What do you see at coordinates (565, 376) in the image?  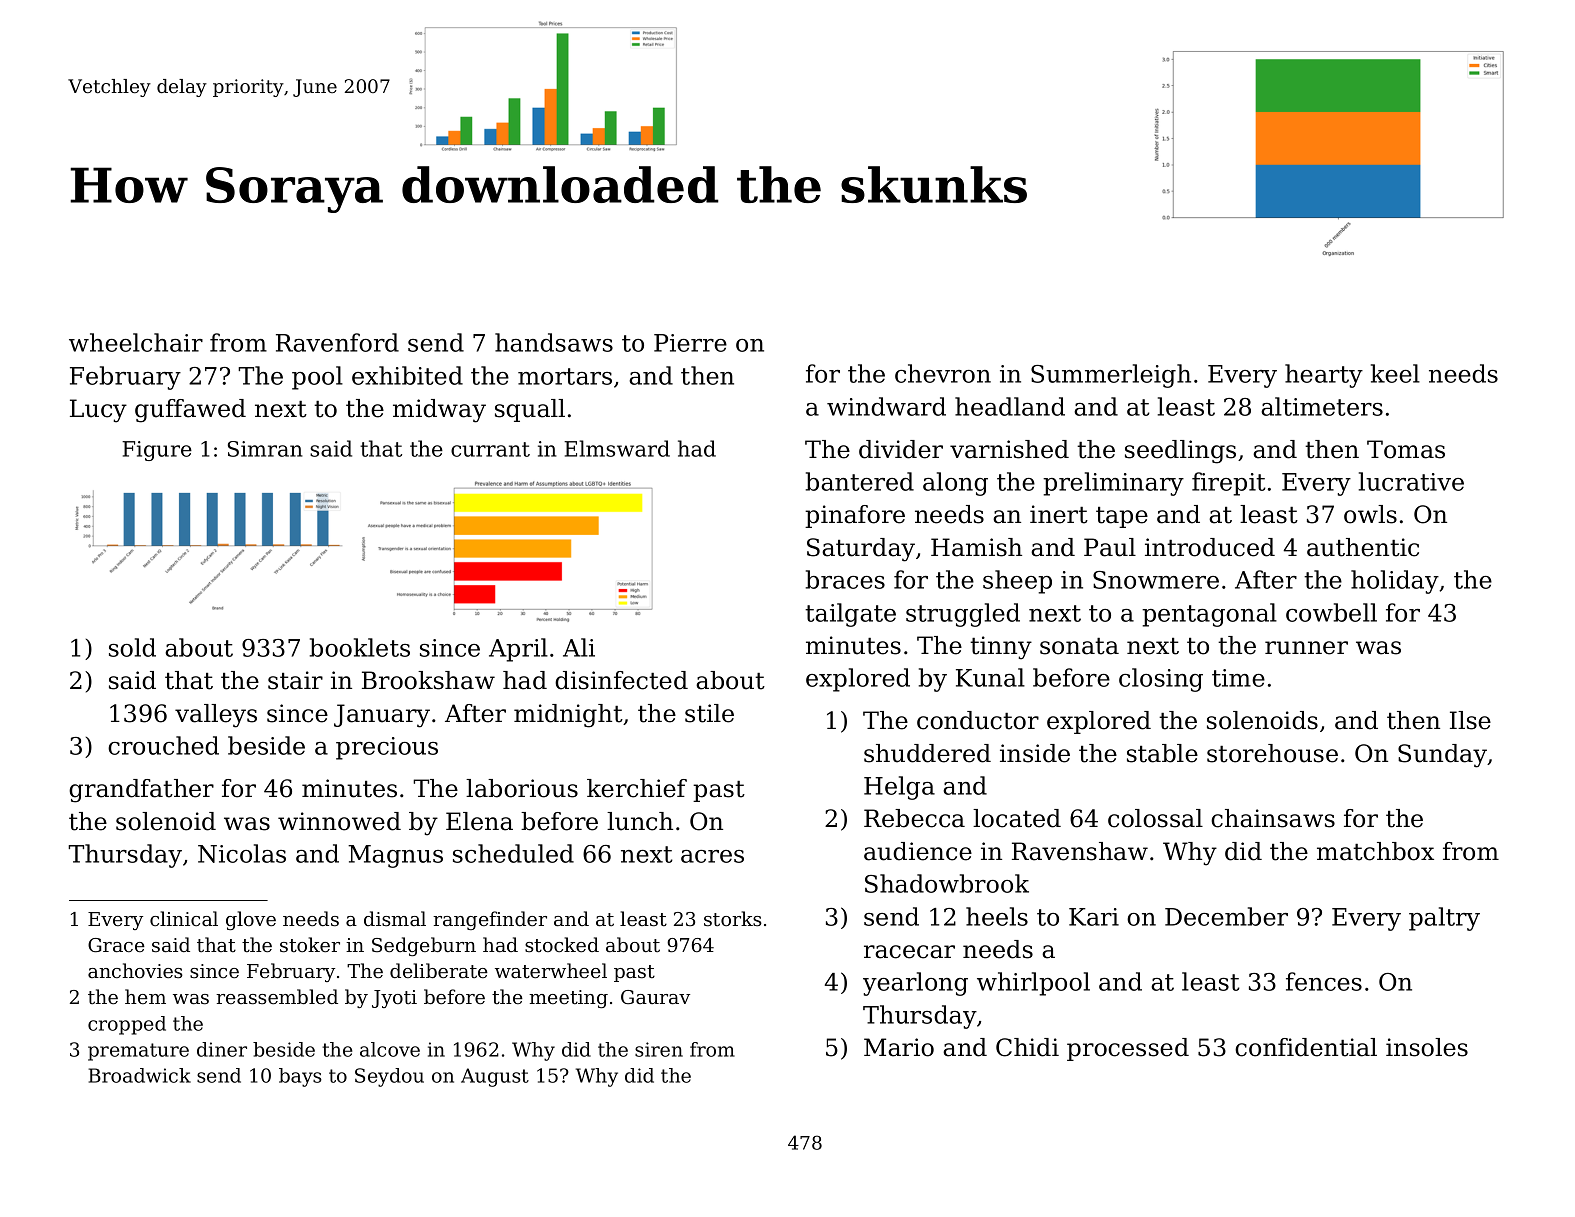 I see `mortars` at bounding box center [565, 376].
